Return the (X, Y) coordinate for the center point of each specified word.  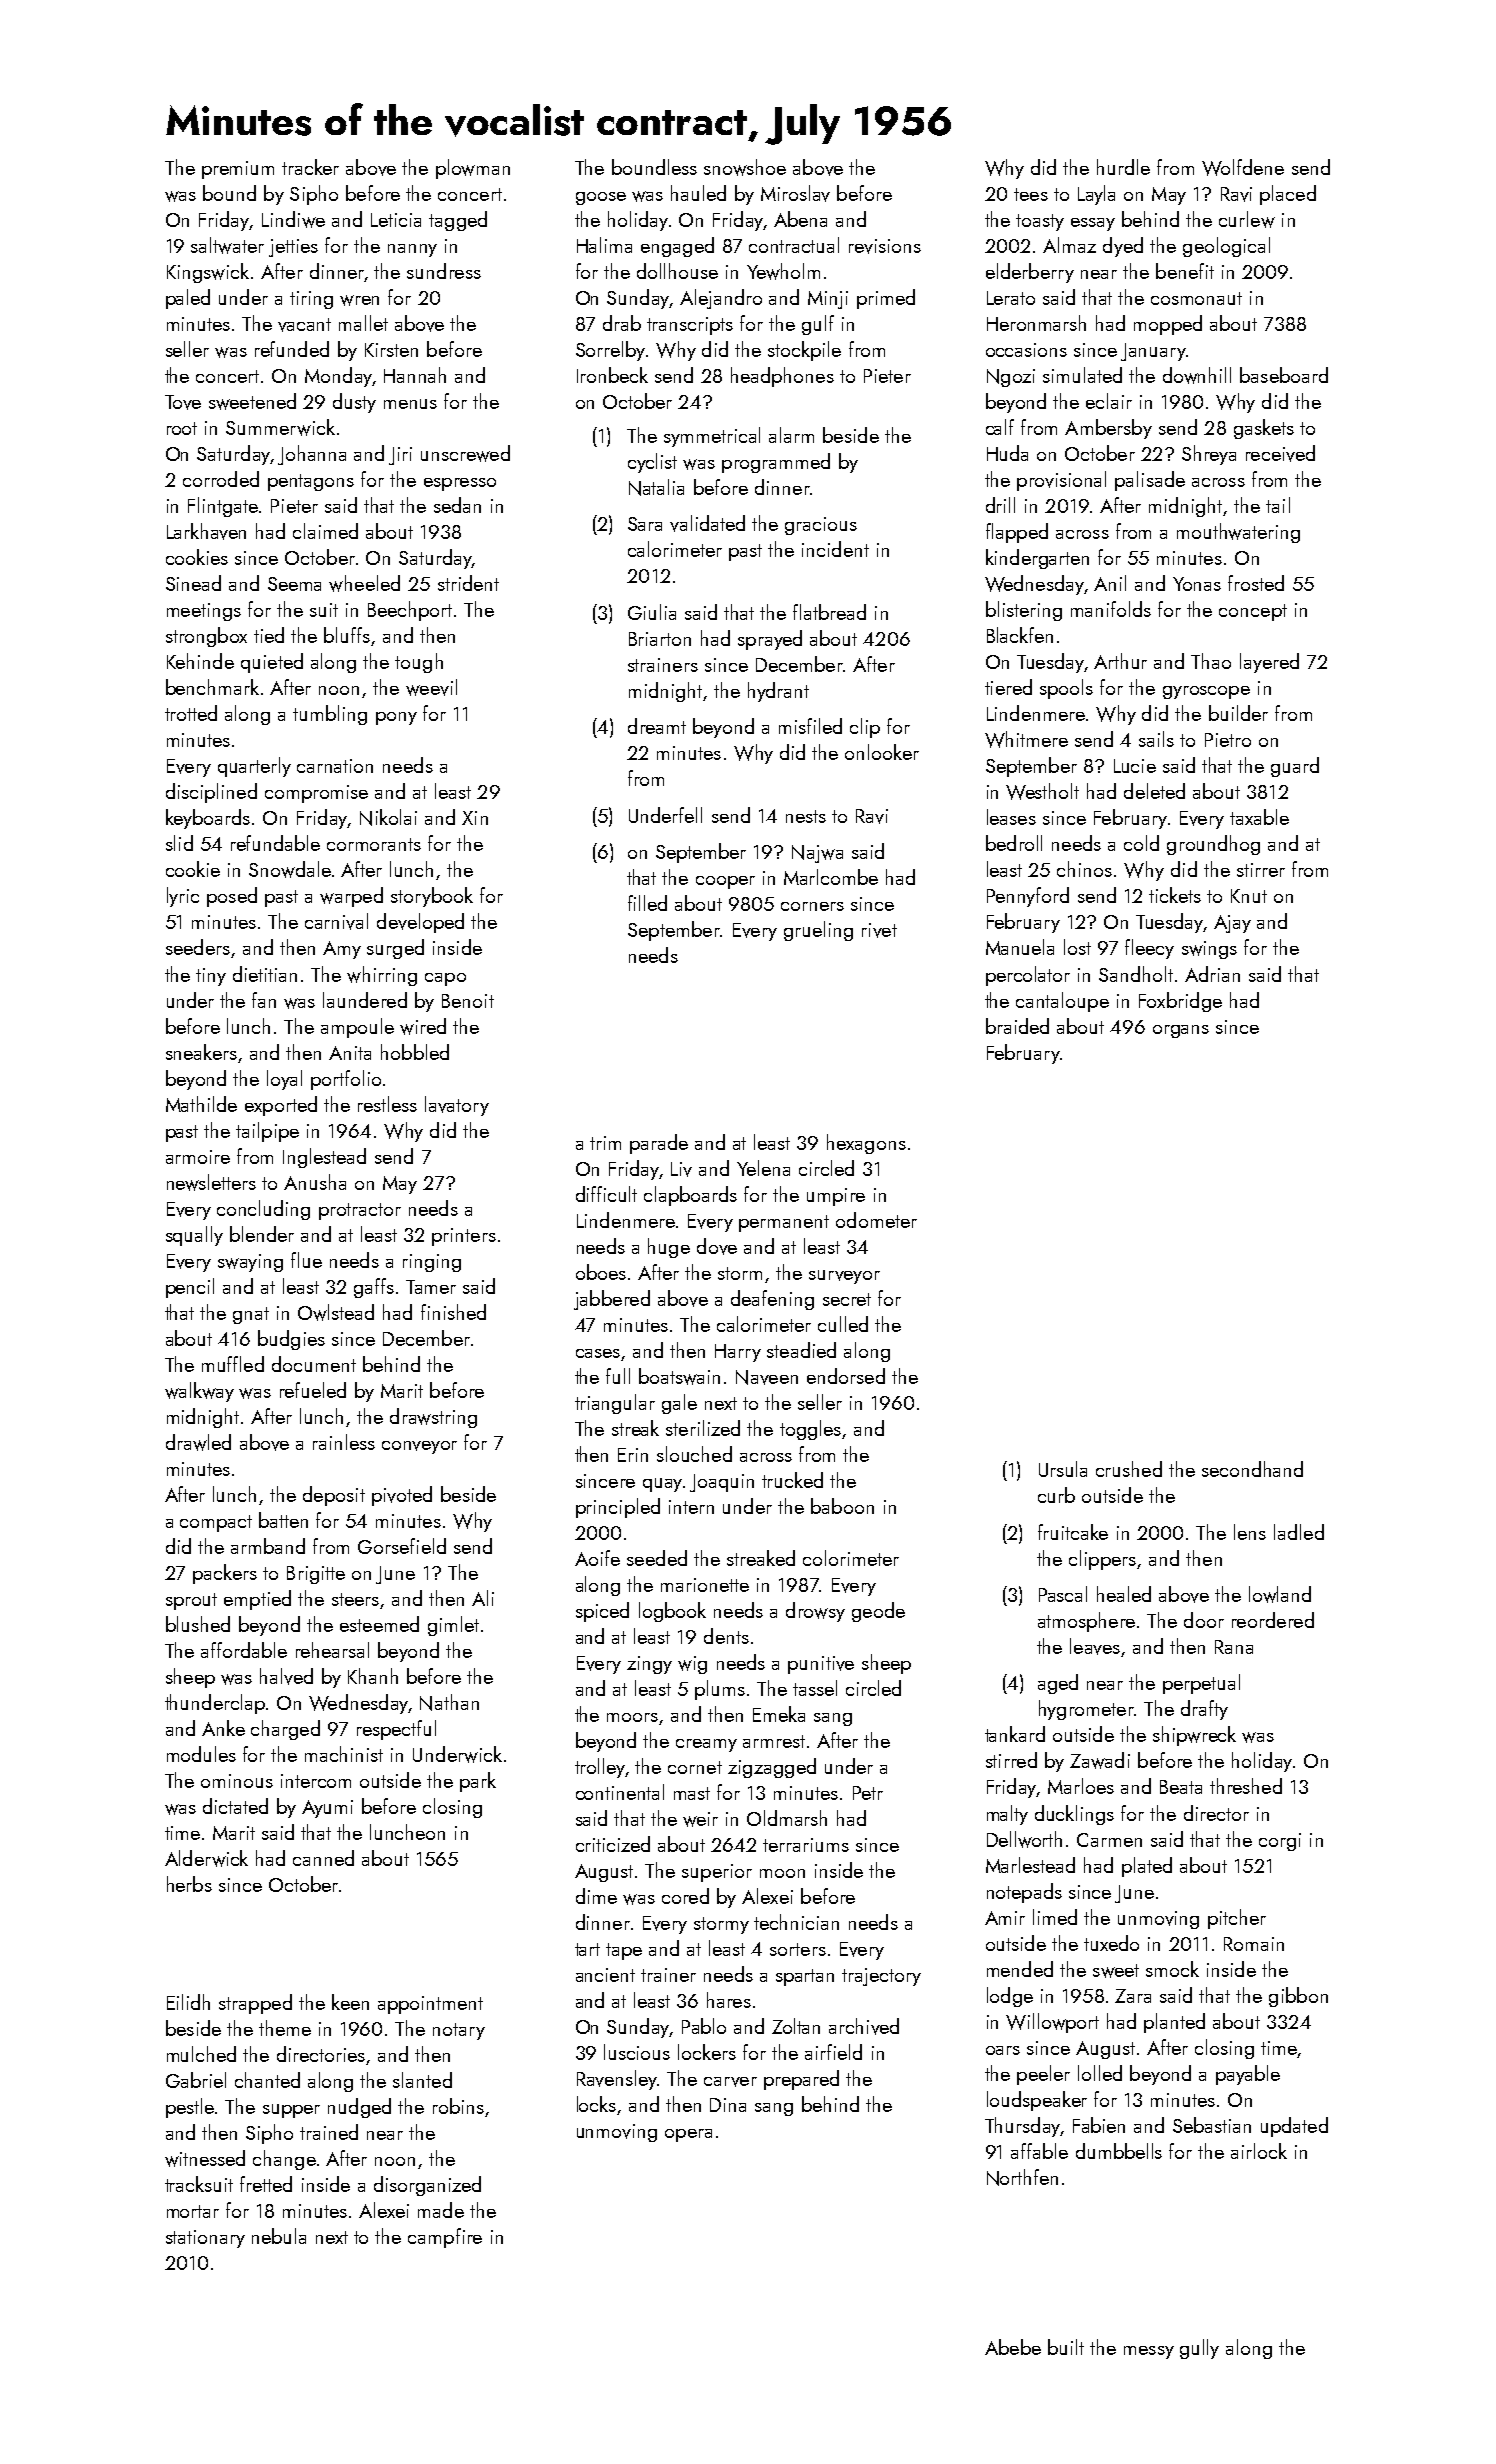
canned (323, 1858)
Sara (645, 524)
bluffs (347, 635)
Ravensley (617, 2080)
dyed (1123, 247)
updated (1294, 2127)
